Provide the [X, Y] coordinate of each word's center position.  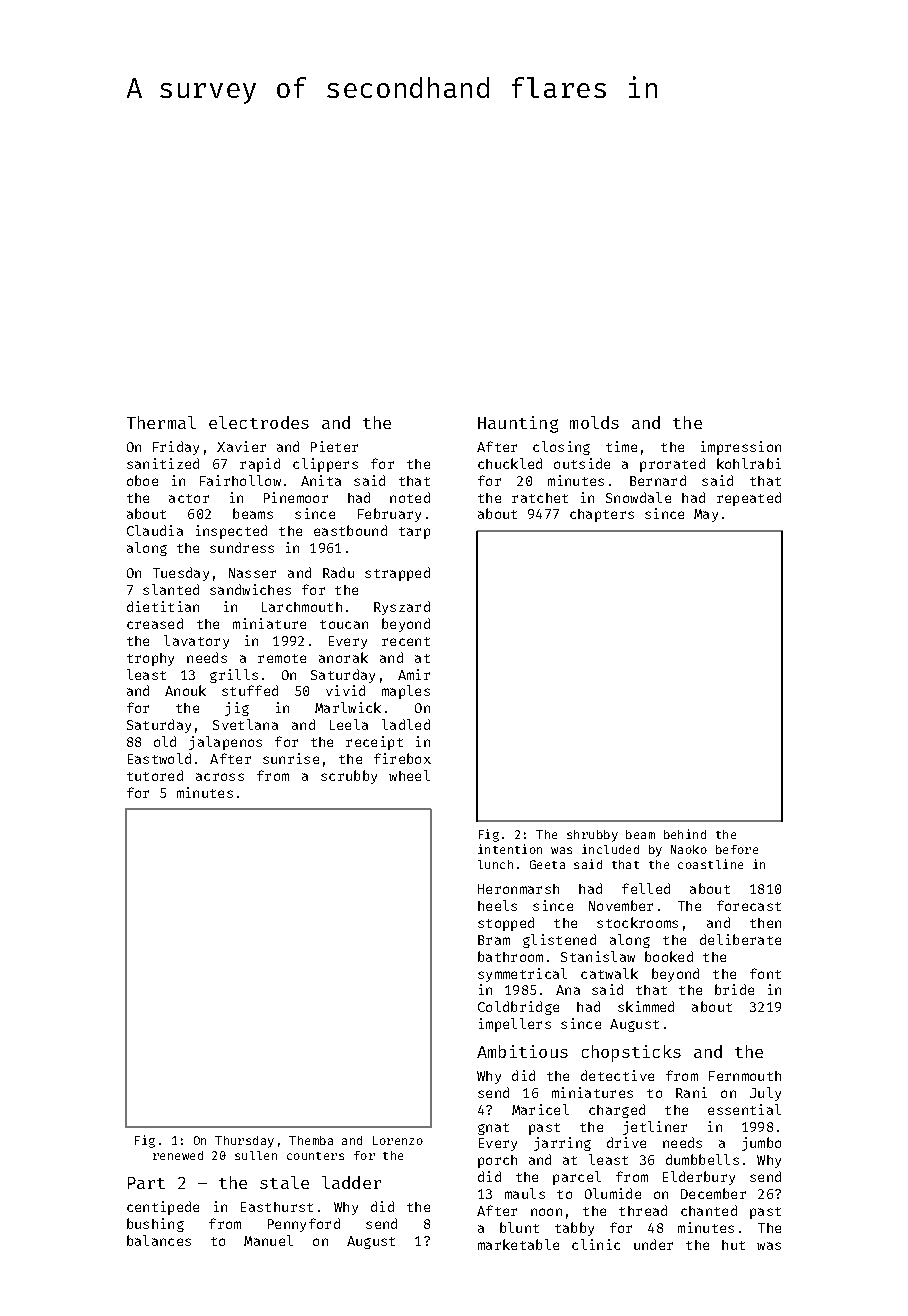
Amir [414, 674]
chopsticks [631, 1053]
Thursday [244, 1142]
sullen [256, 1155]
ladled [406, 724]
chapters [602, 515]
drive [626, 1142]
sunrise [291, 758]
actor [189, 498]
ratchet [540, 498]
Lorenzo [398, 1140]
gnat [493, 1129]
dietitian [163, 606]
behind [685, 834]
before [737, 849]
